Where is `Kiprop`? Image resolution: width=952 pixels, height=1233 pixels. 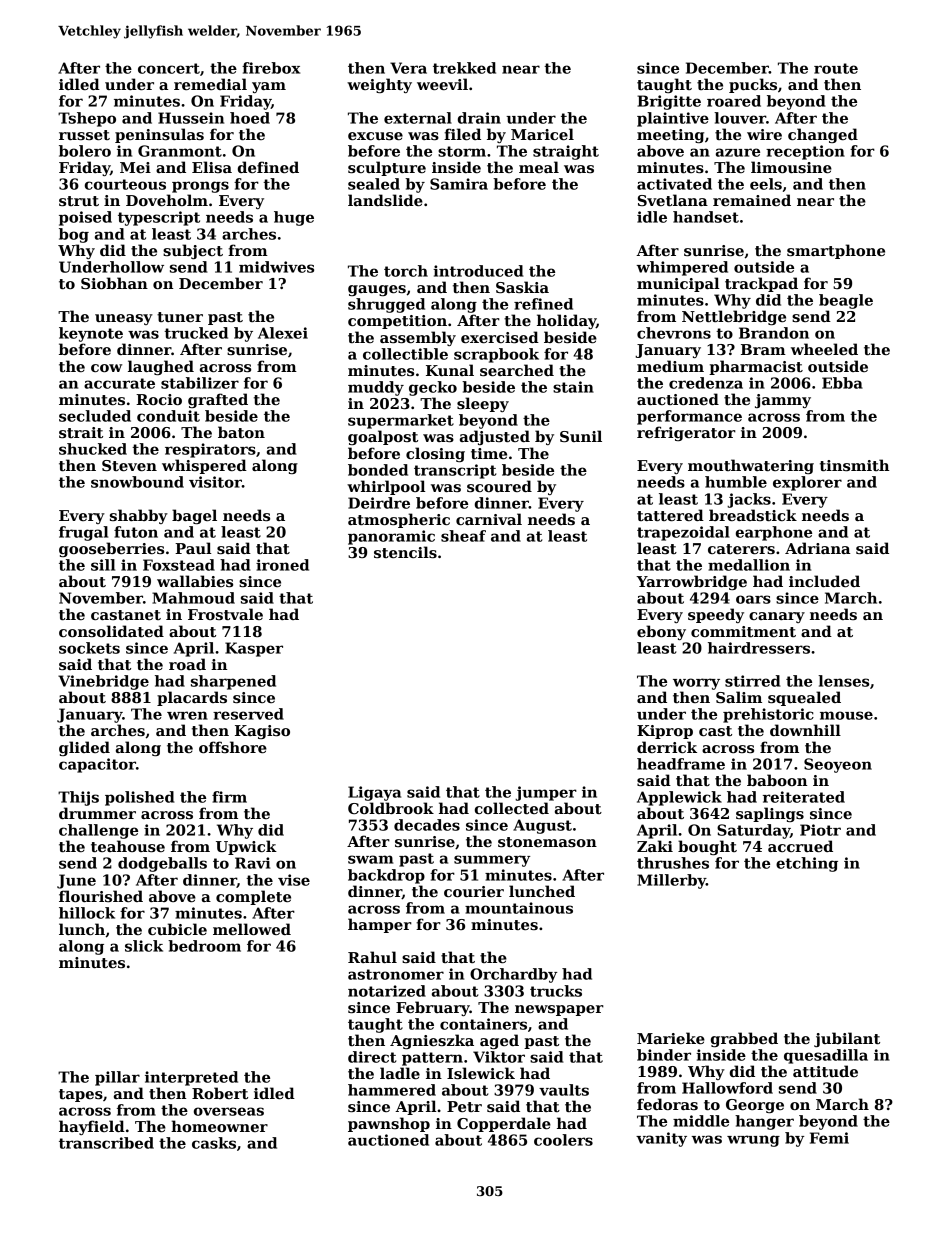
Kiprop is located at coordinates (665, 732).
